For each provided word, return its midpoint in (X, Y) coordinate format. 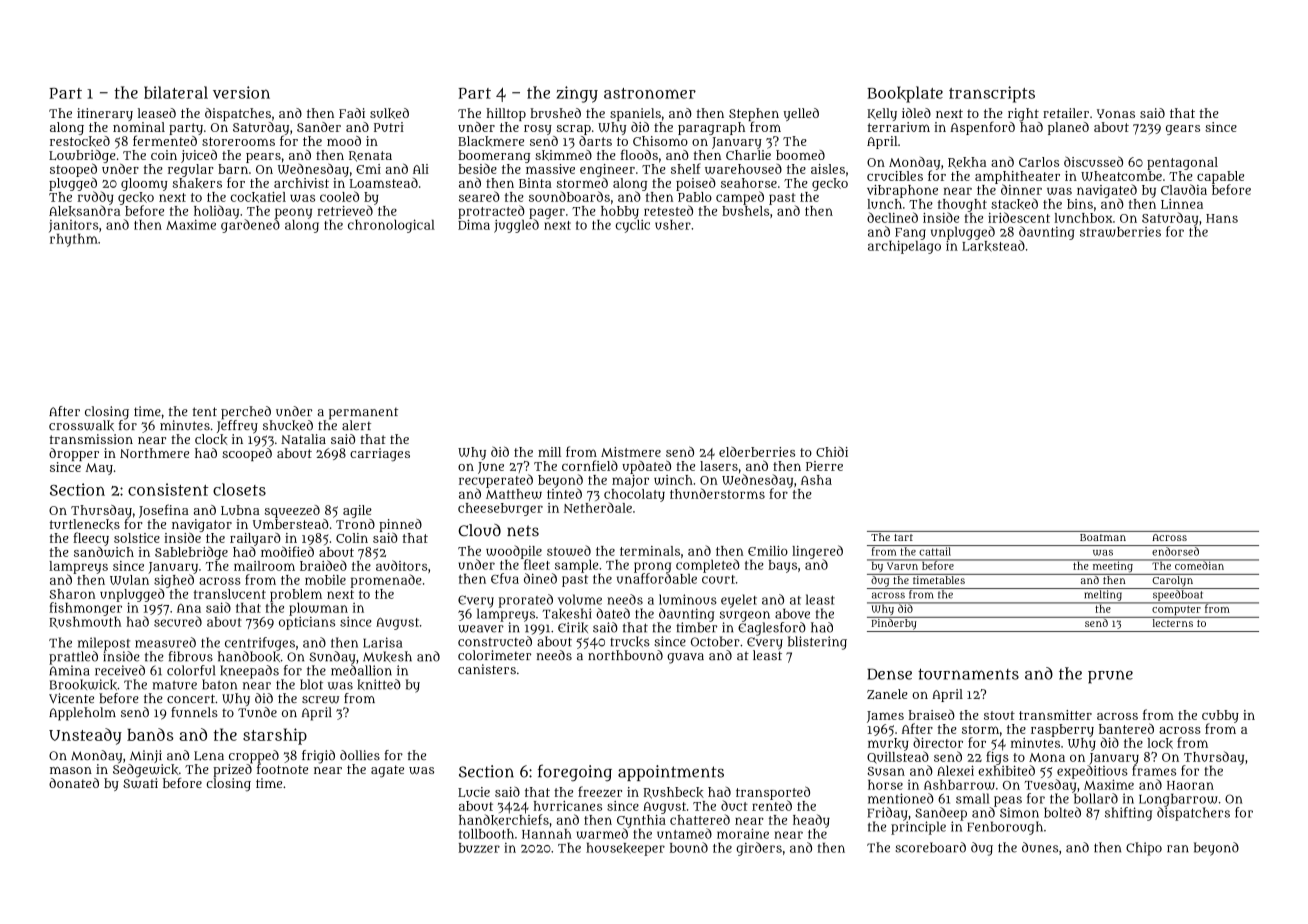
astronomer (650, 93)
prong (652, 567)
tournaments (968, 674)
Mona (1047, 757)
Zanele (887, 694)
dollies (360, 755)
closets (239, 489)
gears (1183, 130)
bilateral (176, 92)
